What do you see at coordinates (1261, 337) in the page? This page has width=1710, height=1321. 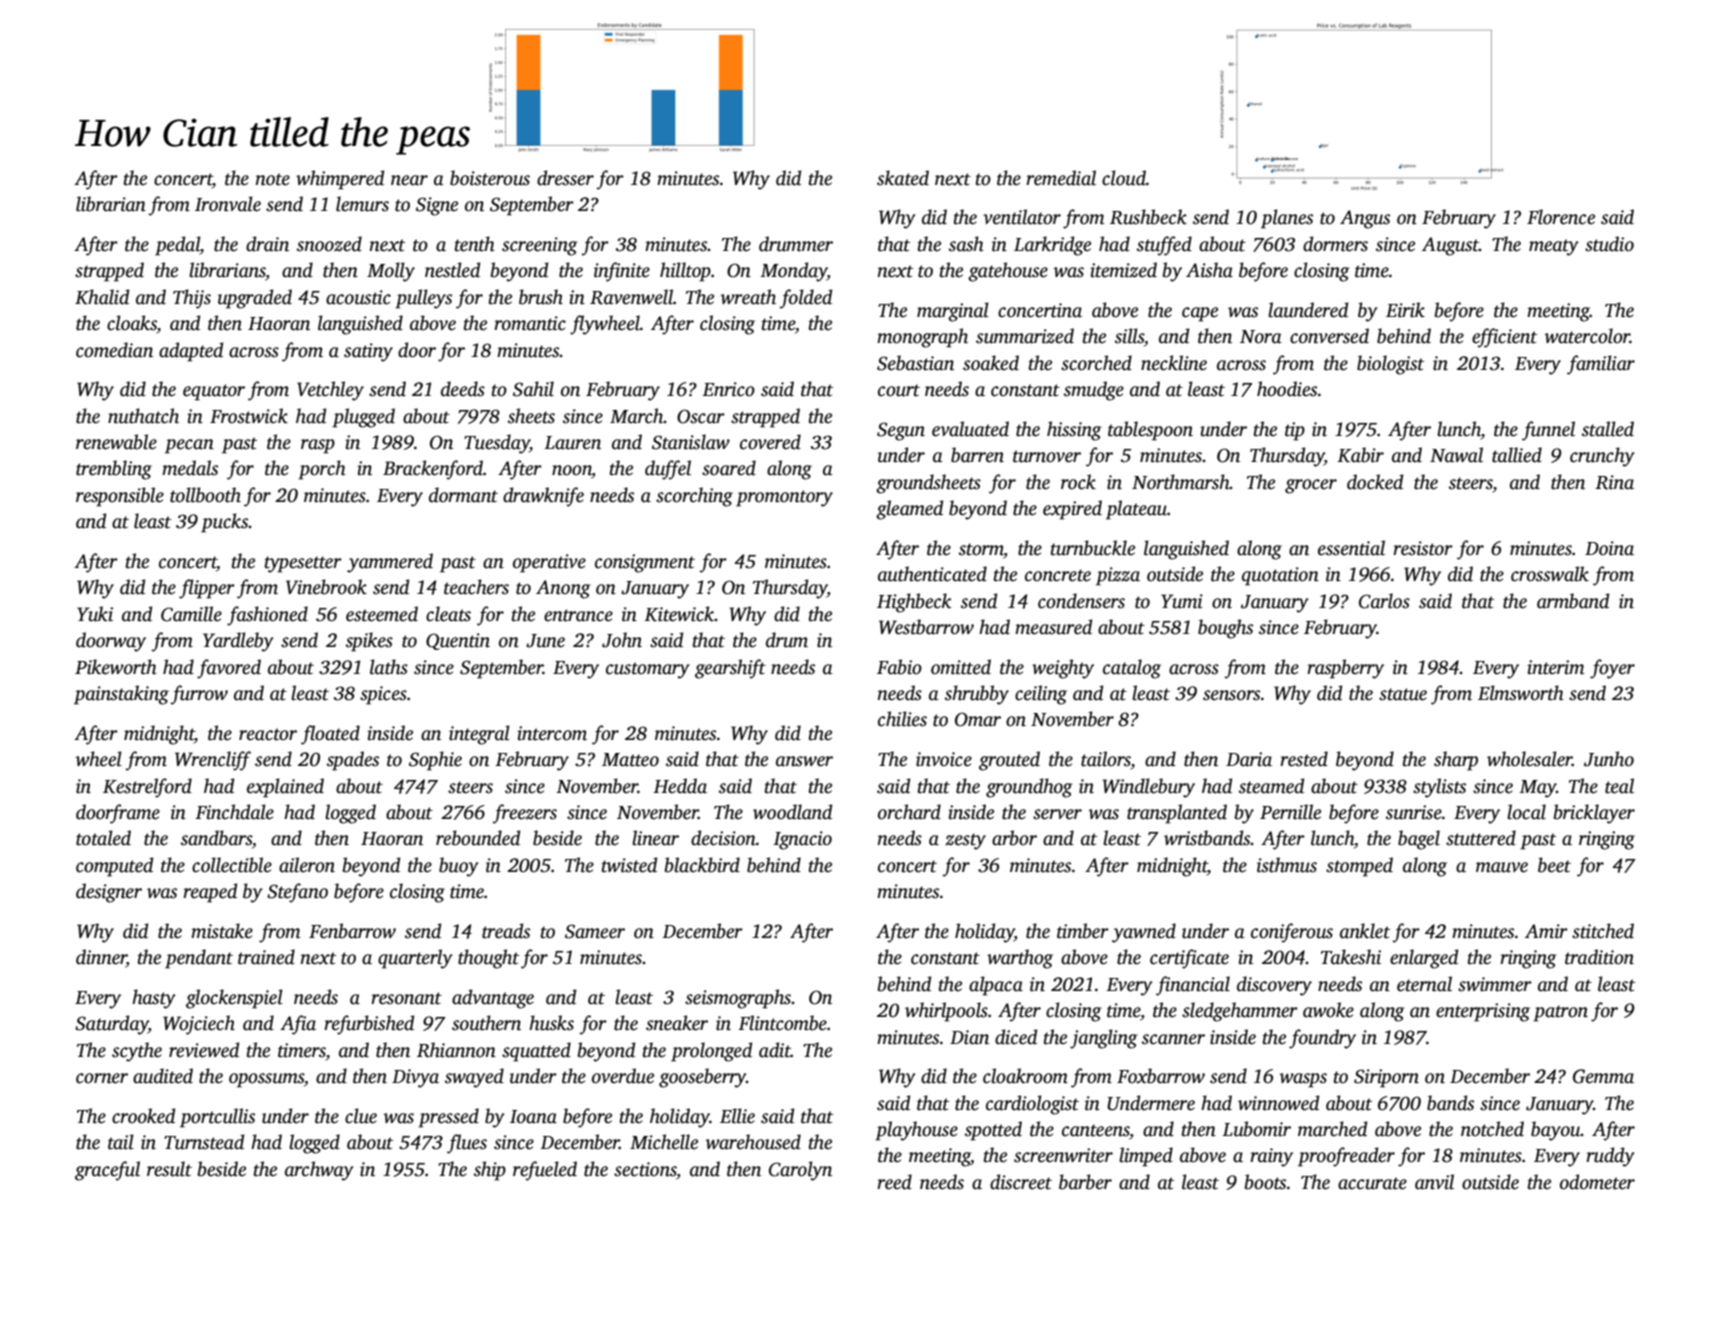 I see `Nora` at bounding box center [1261, 337].
